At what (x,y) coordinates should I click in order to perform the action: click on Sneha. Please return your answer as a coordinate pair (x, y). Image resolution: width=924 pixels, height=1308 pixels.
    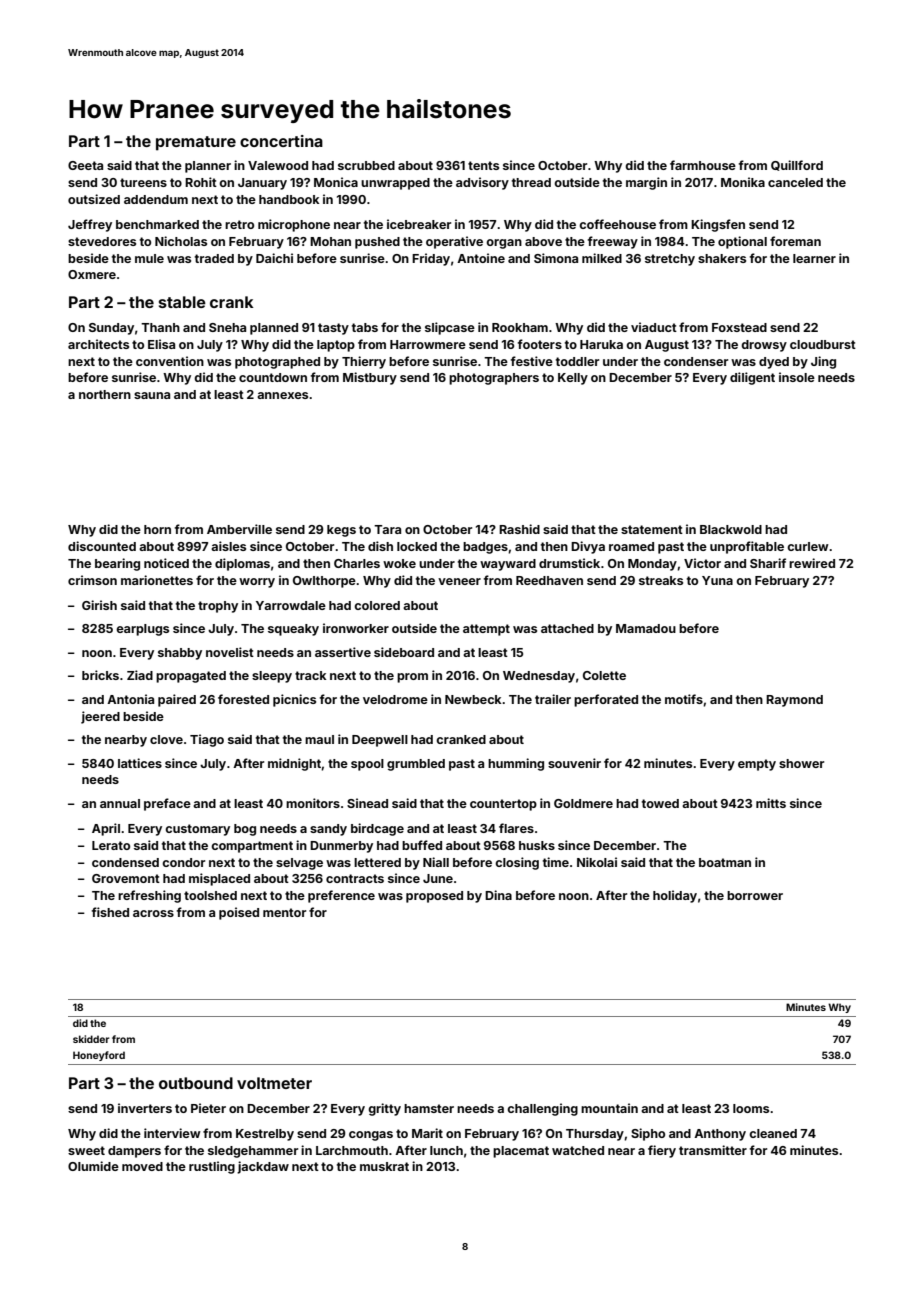
    Looking at the image, I should click on (227, 327).
